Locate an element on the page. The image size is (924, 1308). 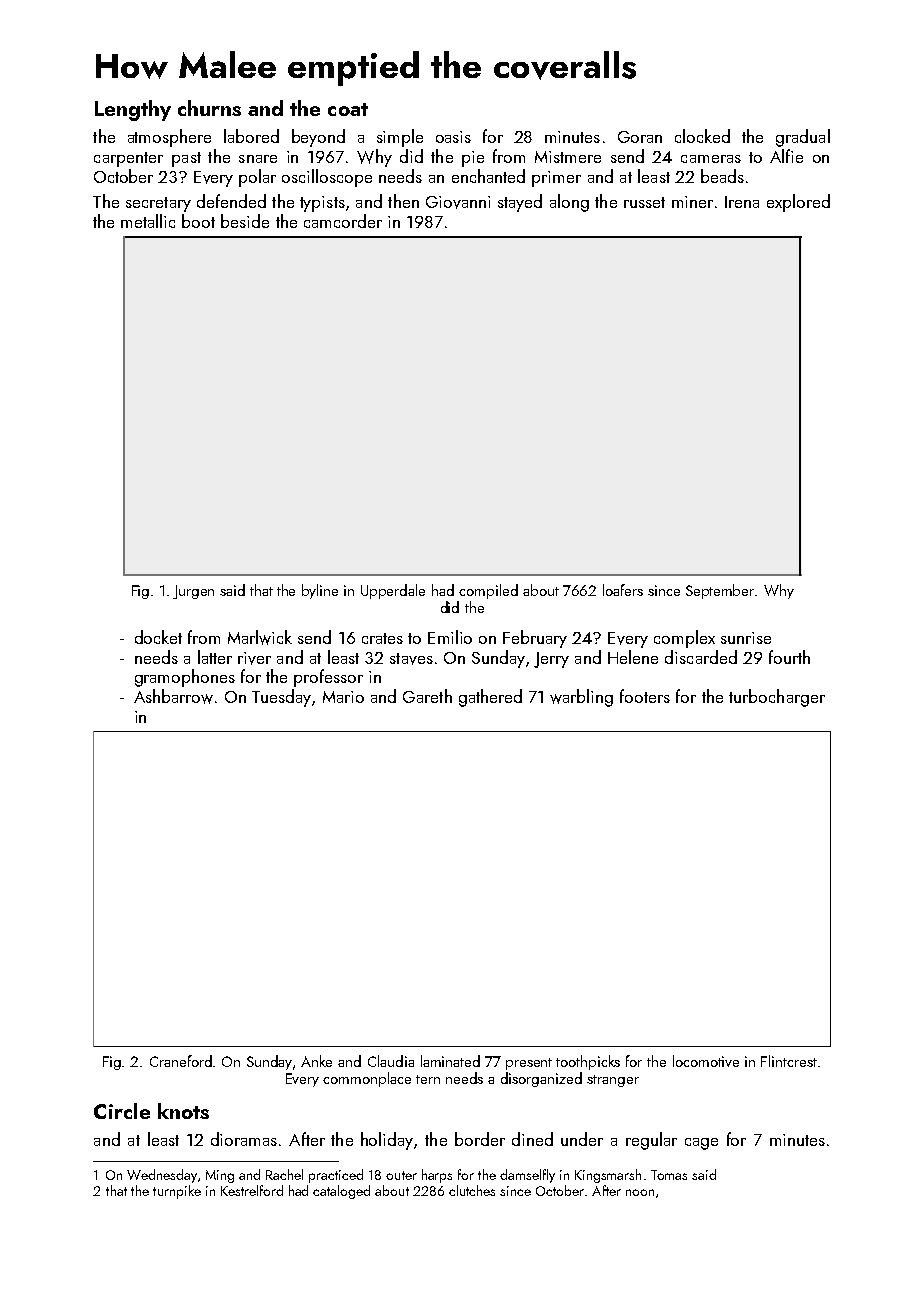
coat is located at coordinates (348, 109).
